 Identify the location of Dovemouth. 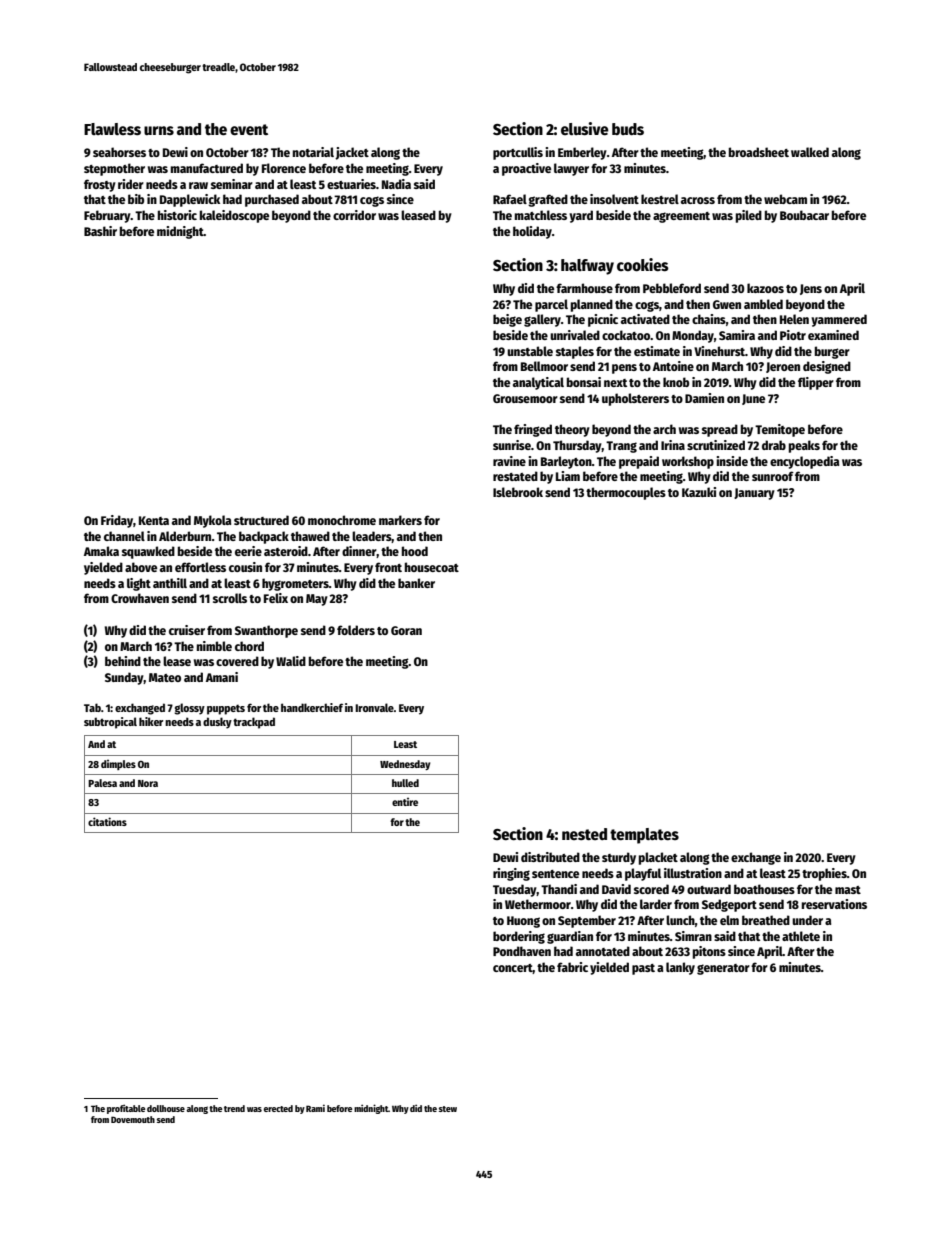
(133, 1119).
